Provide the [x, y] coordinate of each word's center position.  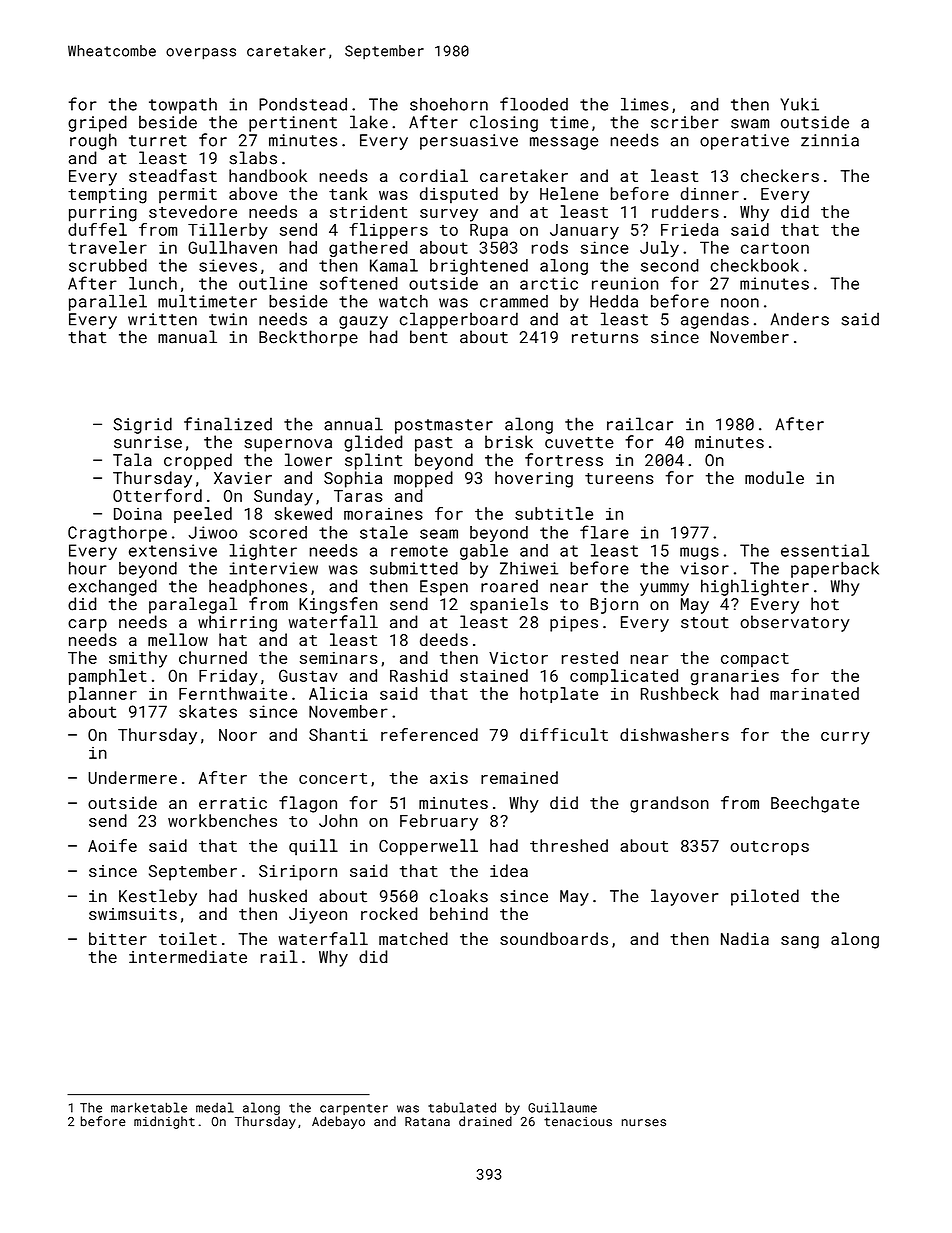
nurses [644, 1123]
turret [158, 141]
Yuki [799, 104]
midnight [164, 1122]
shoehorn [449, 104]
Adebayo [338, 1122]
